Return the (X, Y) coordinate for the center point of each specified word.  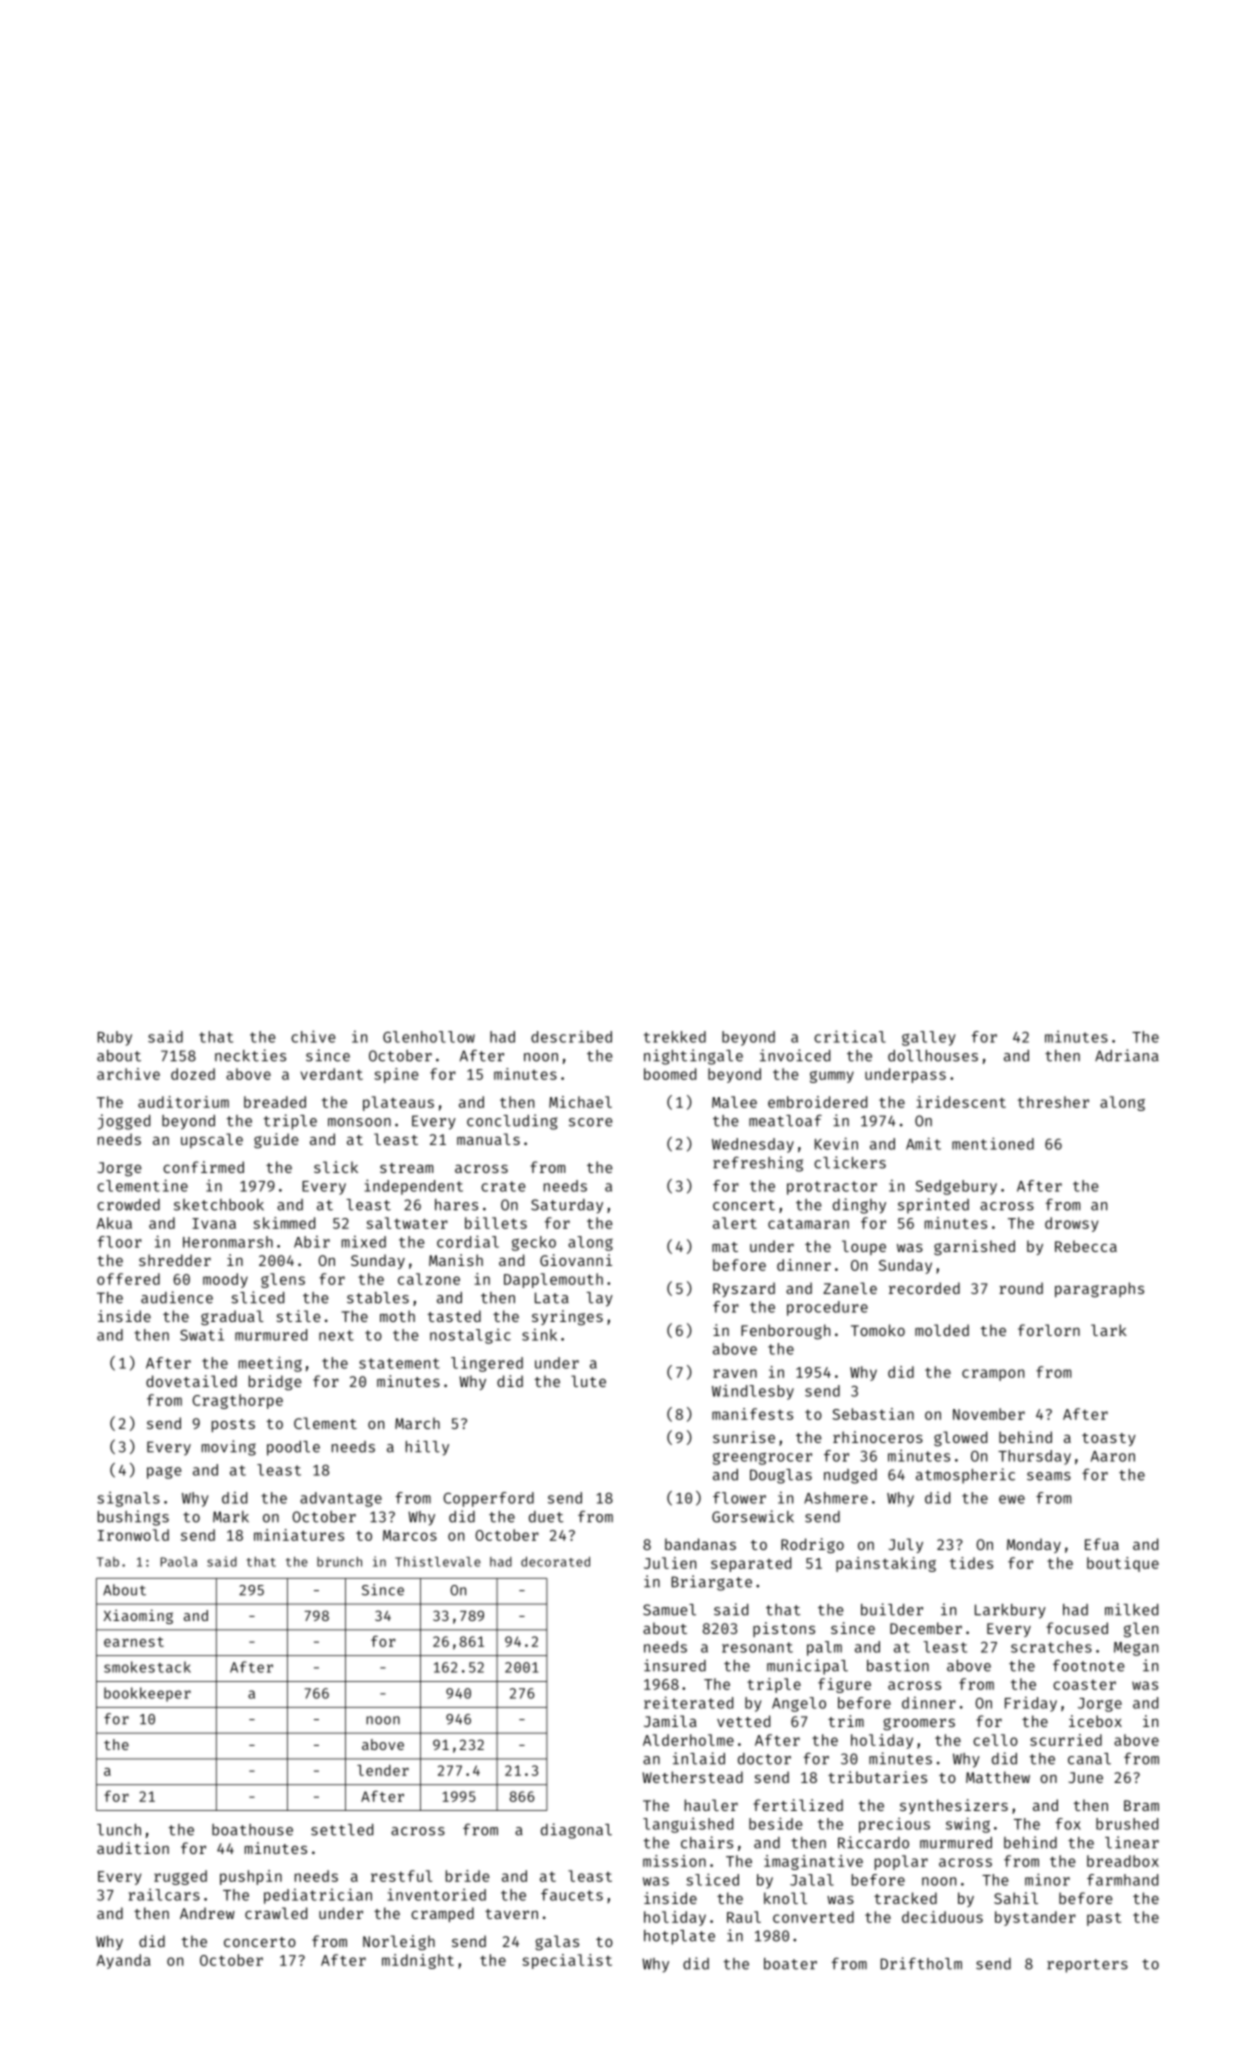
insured (675, 1665)
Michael (580, 1102)
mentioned (993, 1143)
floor (119, 1242)
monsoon (359, 1122)
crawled (276, 1913)
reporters (1087, 1966)
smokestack (147, 1667)
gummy (832, 1077)
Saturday (567, 1206)
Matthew (998, 1777)
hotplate (679, 1937)
